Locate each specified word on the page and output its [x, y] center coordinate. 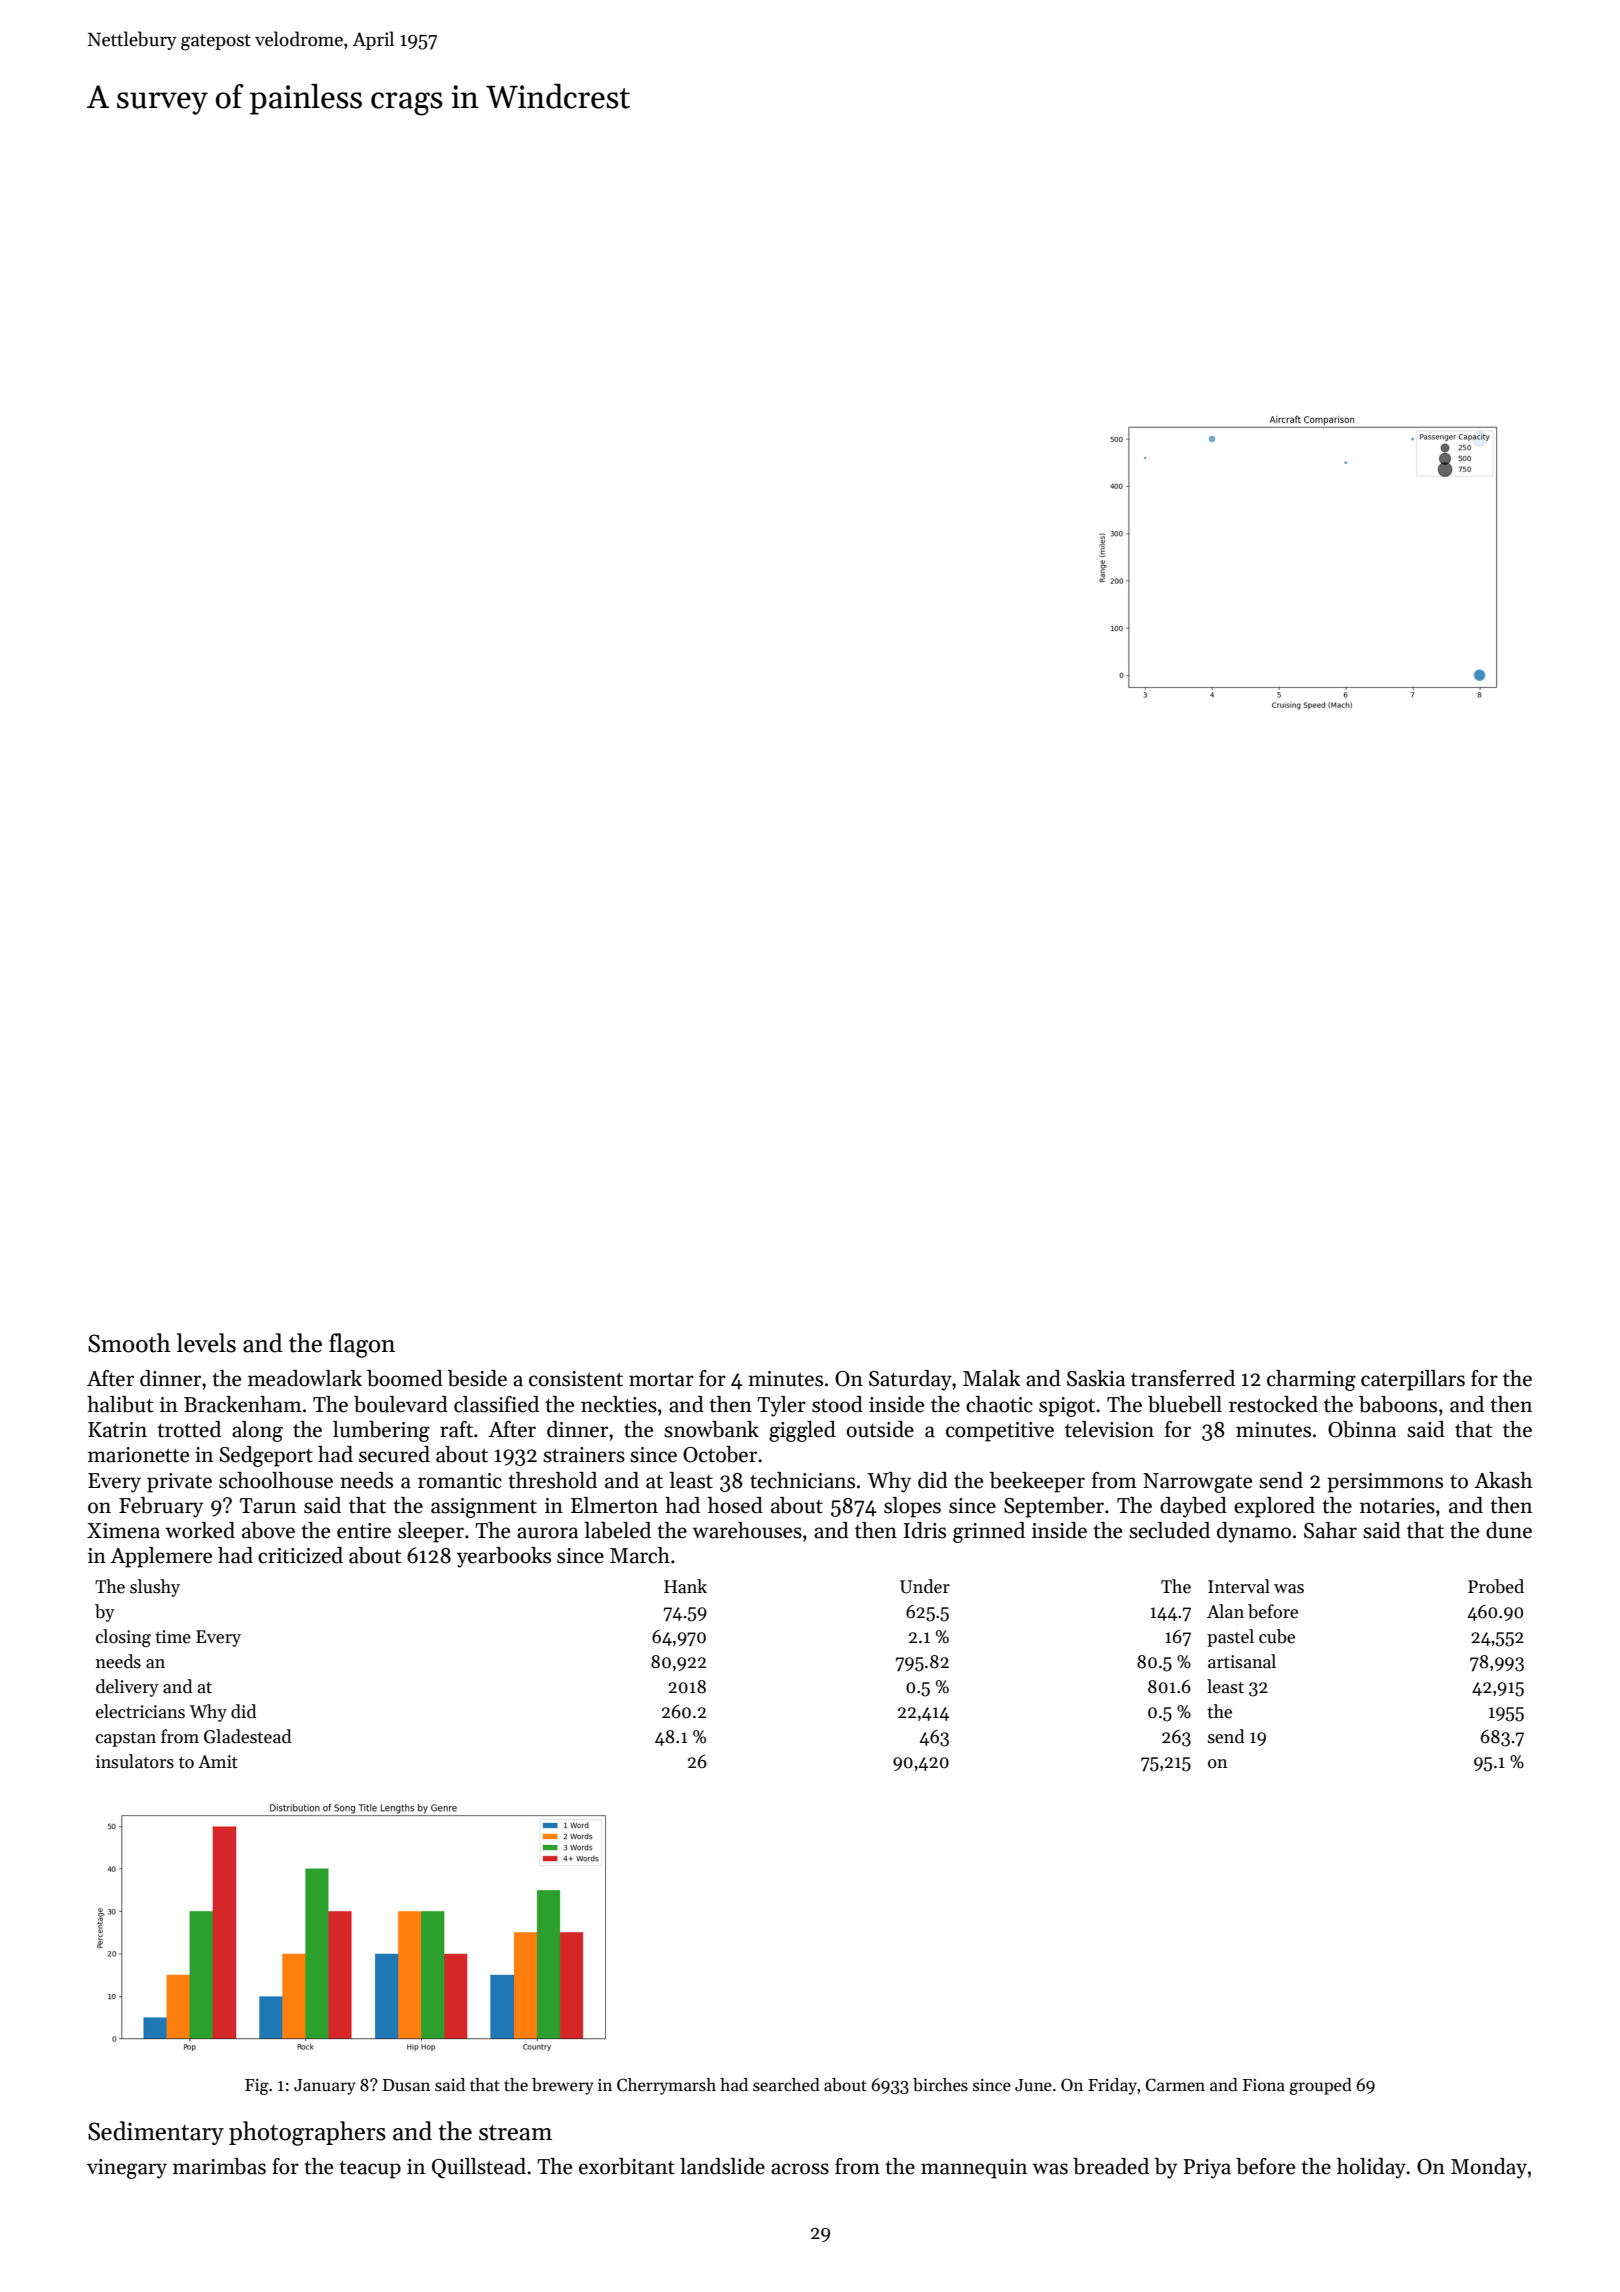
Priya [1207, 2169]
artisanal [1242, 1661]
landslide [722, 2166]
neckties [619, 1404]
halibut [120, 1404]
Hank [685, 1586]
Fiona [1264, 2085]
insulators [135, 1761]
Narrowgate [1197, 1483]
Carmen [1175, 2085]
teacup [370, 2170]
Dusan [406, 2085]
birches [940, 2085]
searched [786, 2085]
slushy [155, 1588]
